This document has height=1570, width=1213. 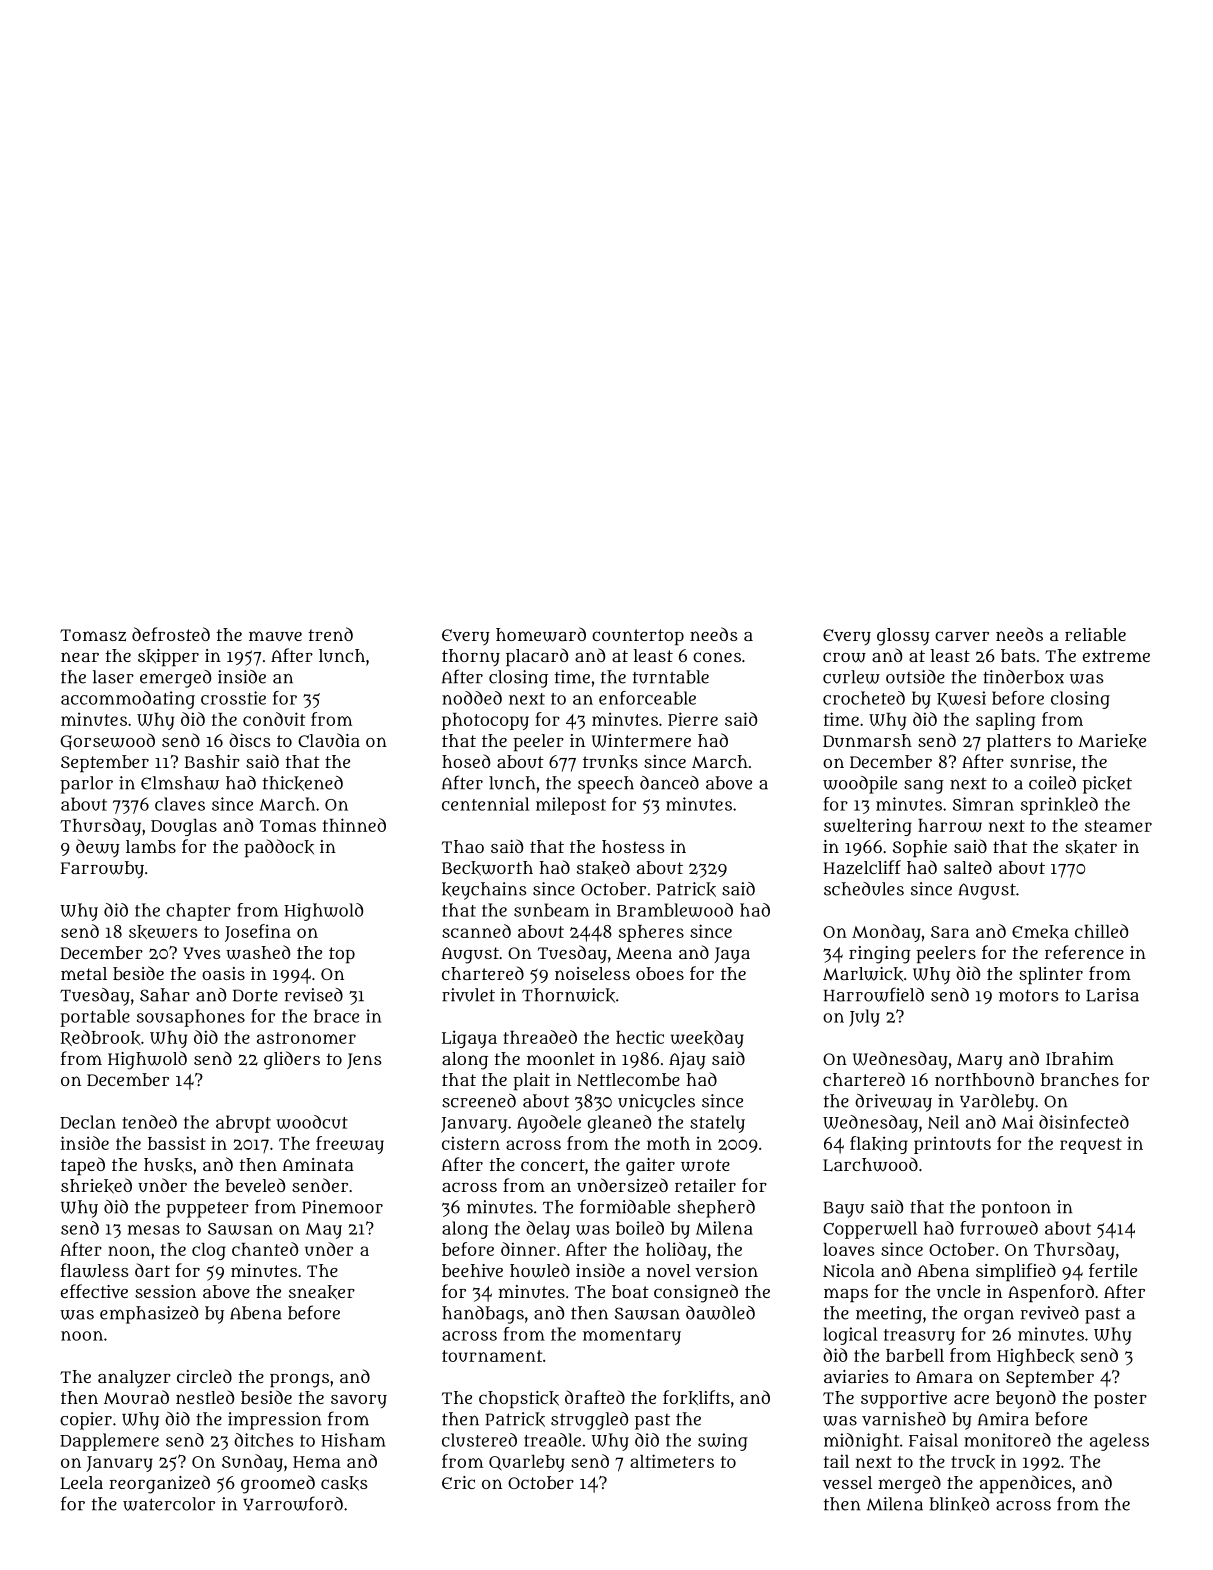 I want to click on carver, so click(x=962, y=636).
